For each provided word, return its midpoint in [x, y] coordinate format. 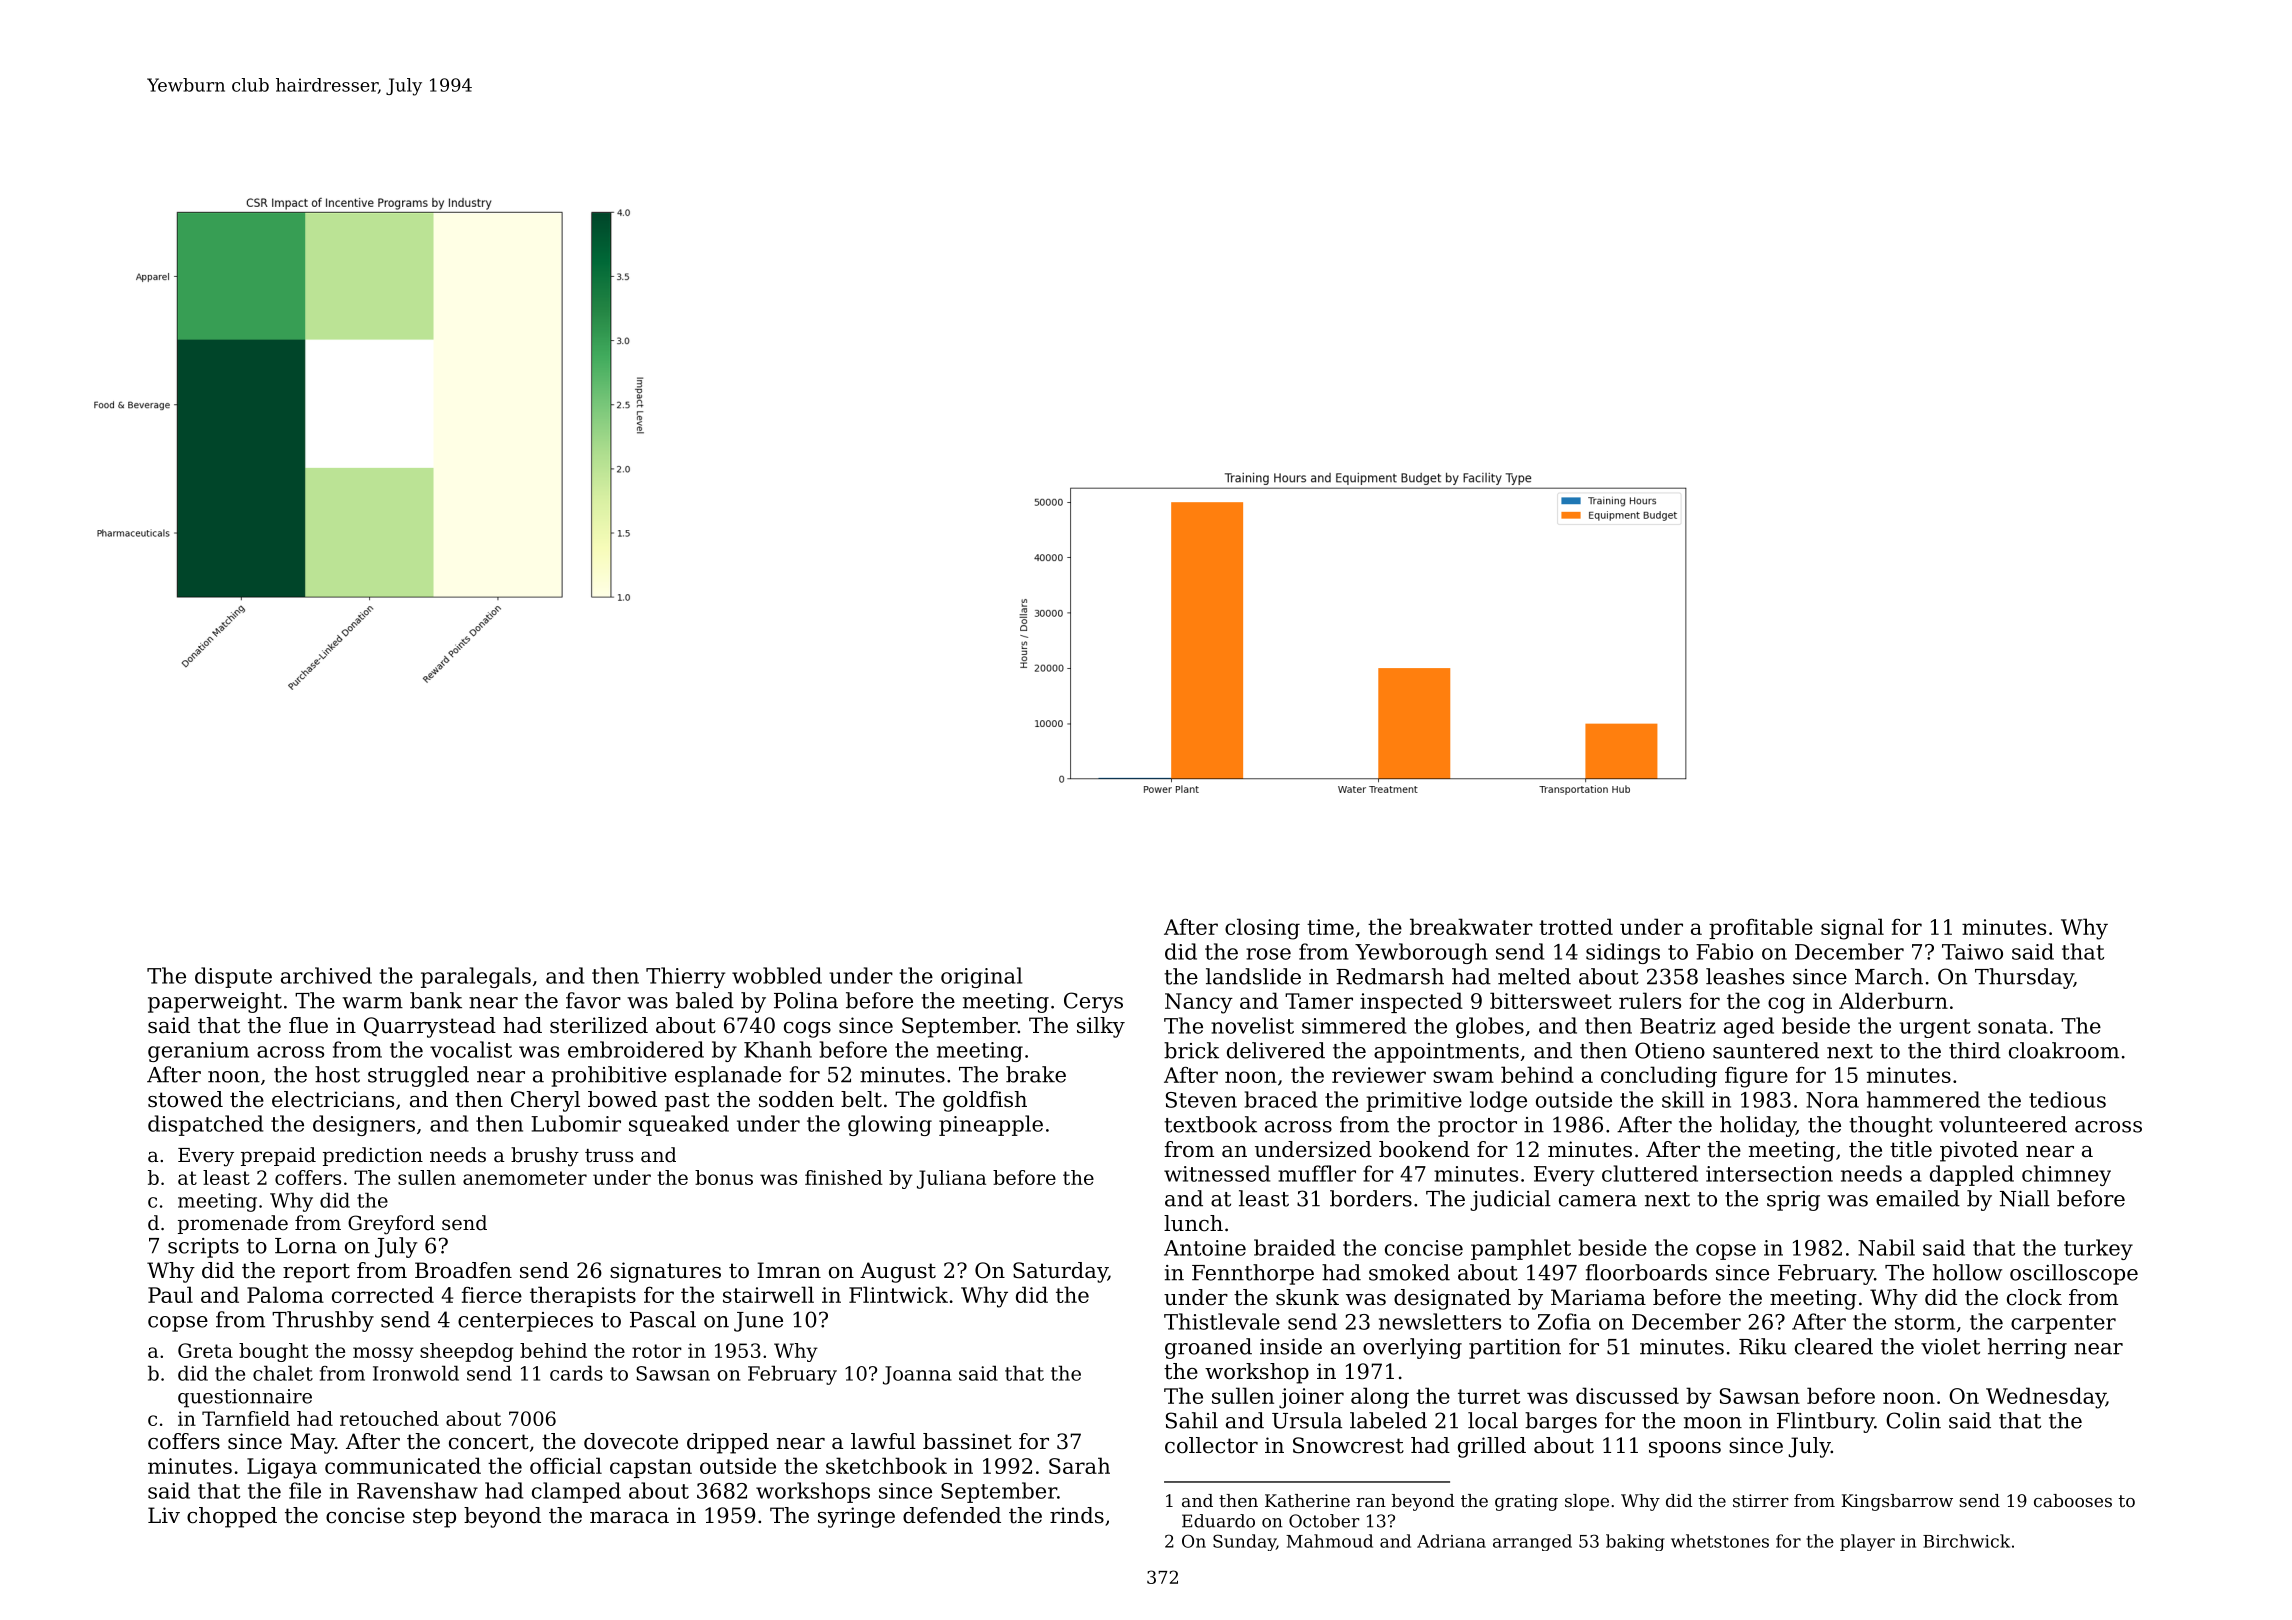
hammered [1923, 1099]
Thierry [685, 977]
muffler [1317, 1173]
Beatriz [1678, 1026]
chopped [232, 1517]
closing [1262, 929]
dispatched [205, 1125]
